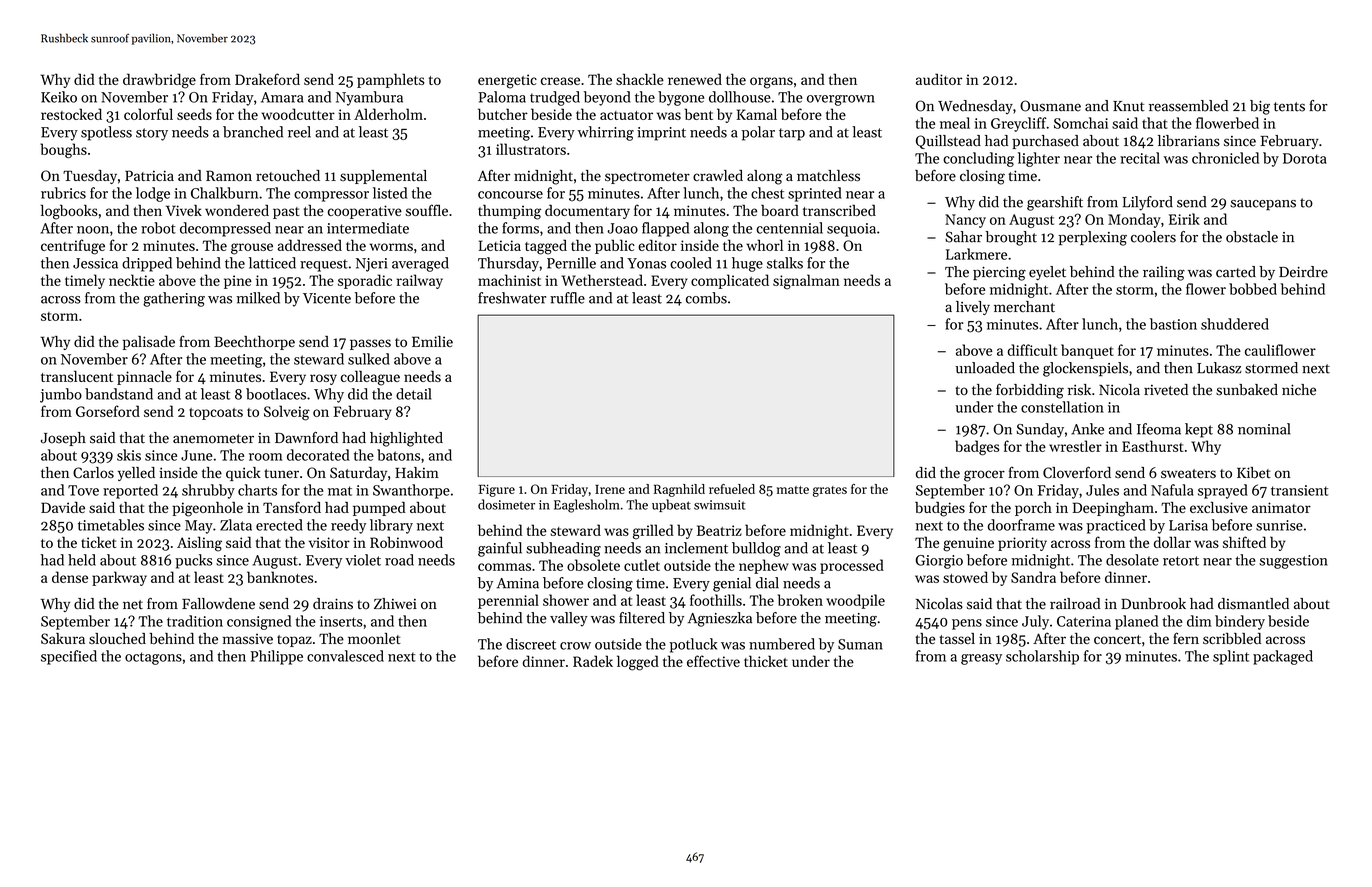 The height and width of the screenshot is (887, 1372). I want to click on tents, so click(1289, 107).
